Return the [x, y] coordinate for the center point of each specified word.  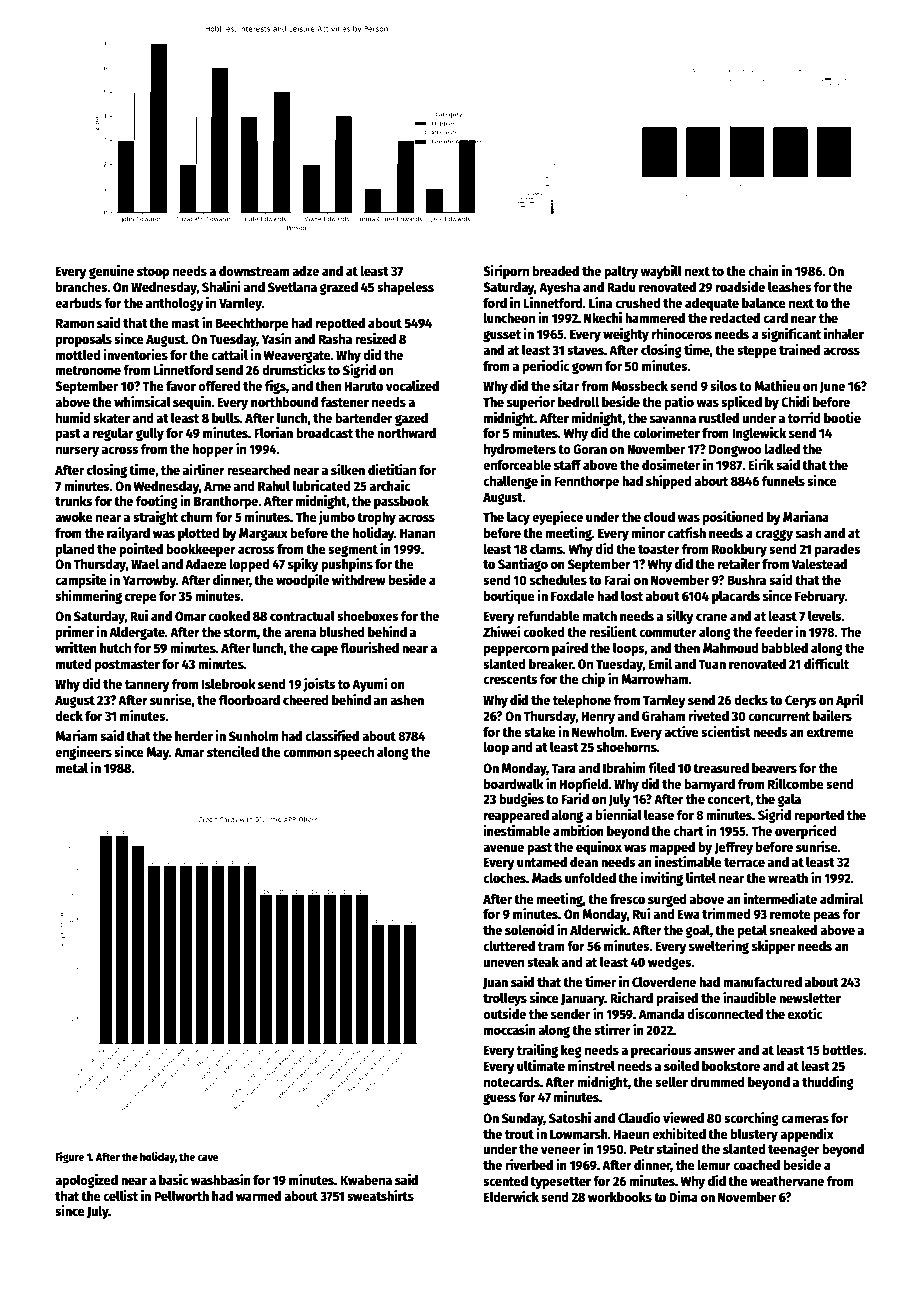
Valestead [819, 563]
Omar [190, 616]
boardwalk [514, 783]
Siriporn [506, 272]
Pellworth [181, 1195]
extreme [830, 732]
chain [763, 270]
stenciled [233, 751]
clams [546, 548]
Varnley [240, 304]
